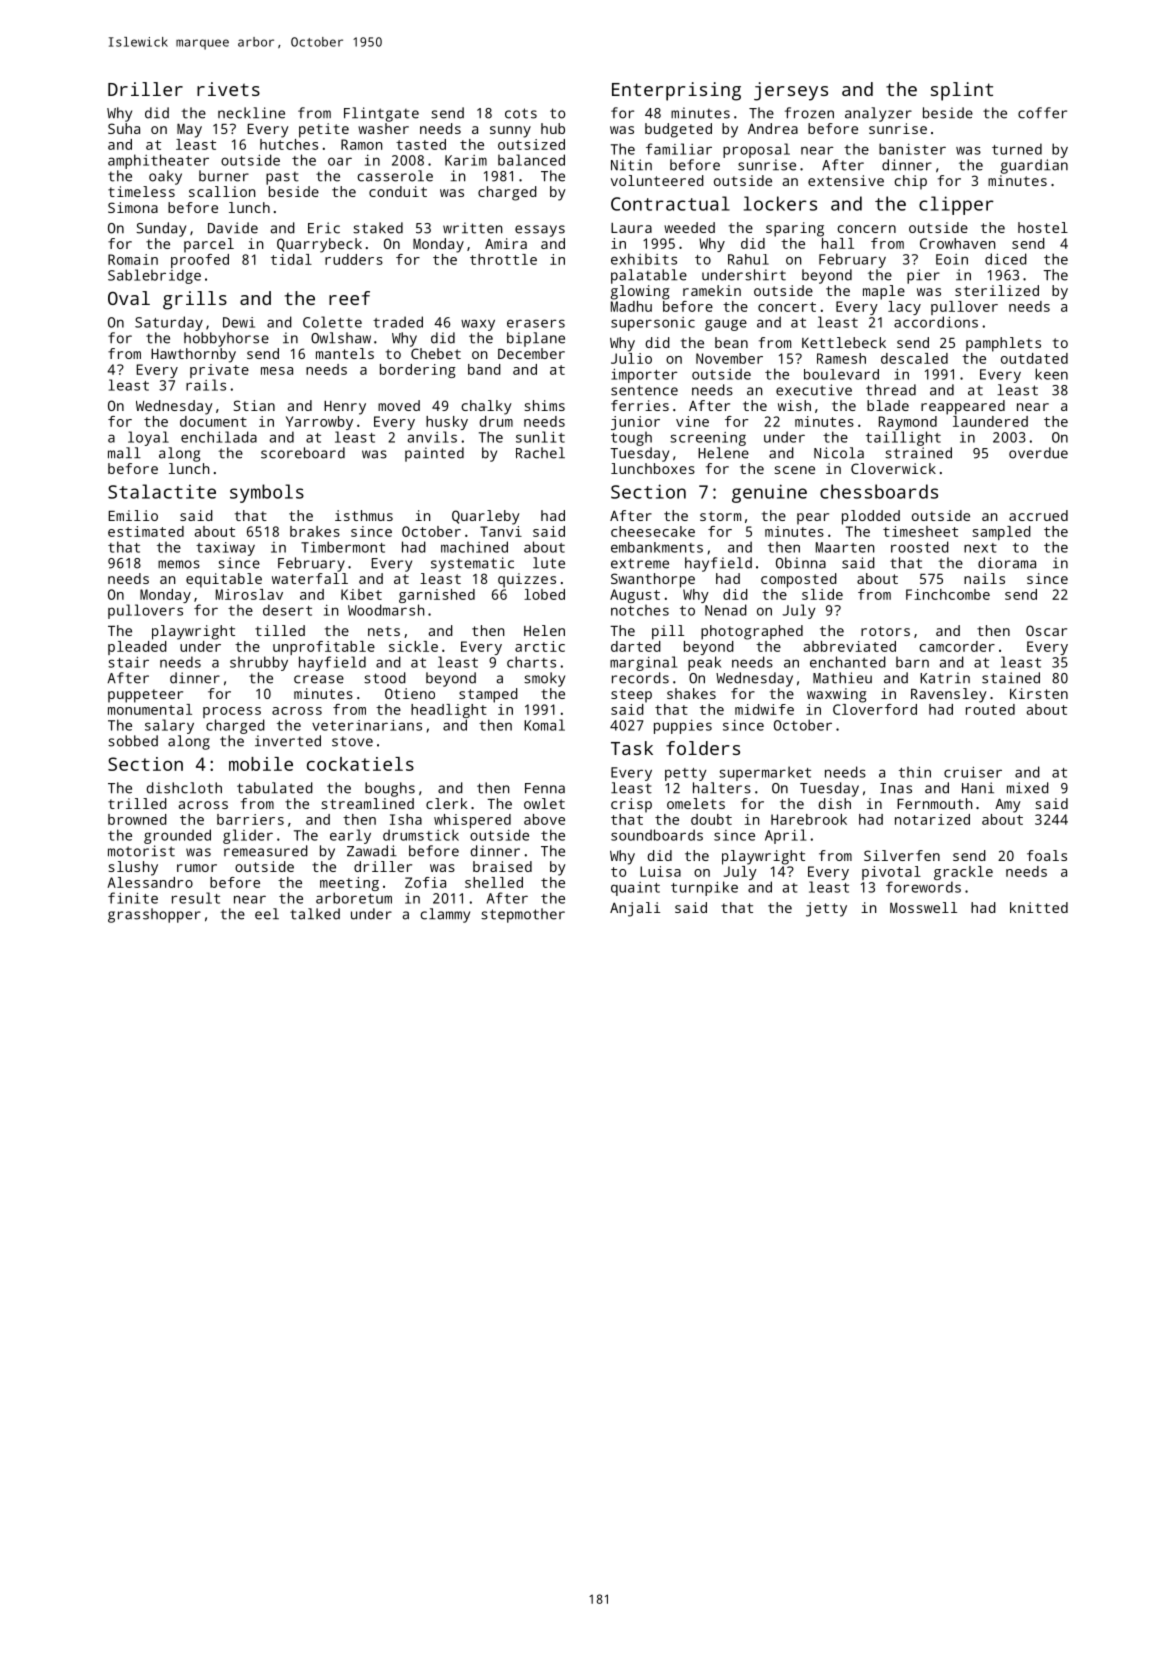 This screenshot has height=1663, width=1176. What do you see at coordinates (324, 228) in the screenshot?
I see `Eric` at bounding box center [324, 228].
